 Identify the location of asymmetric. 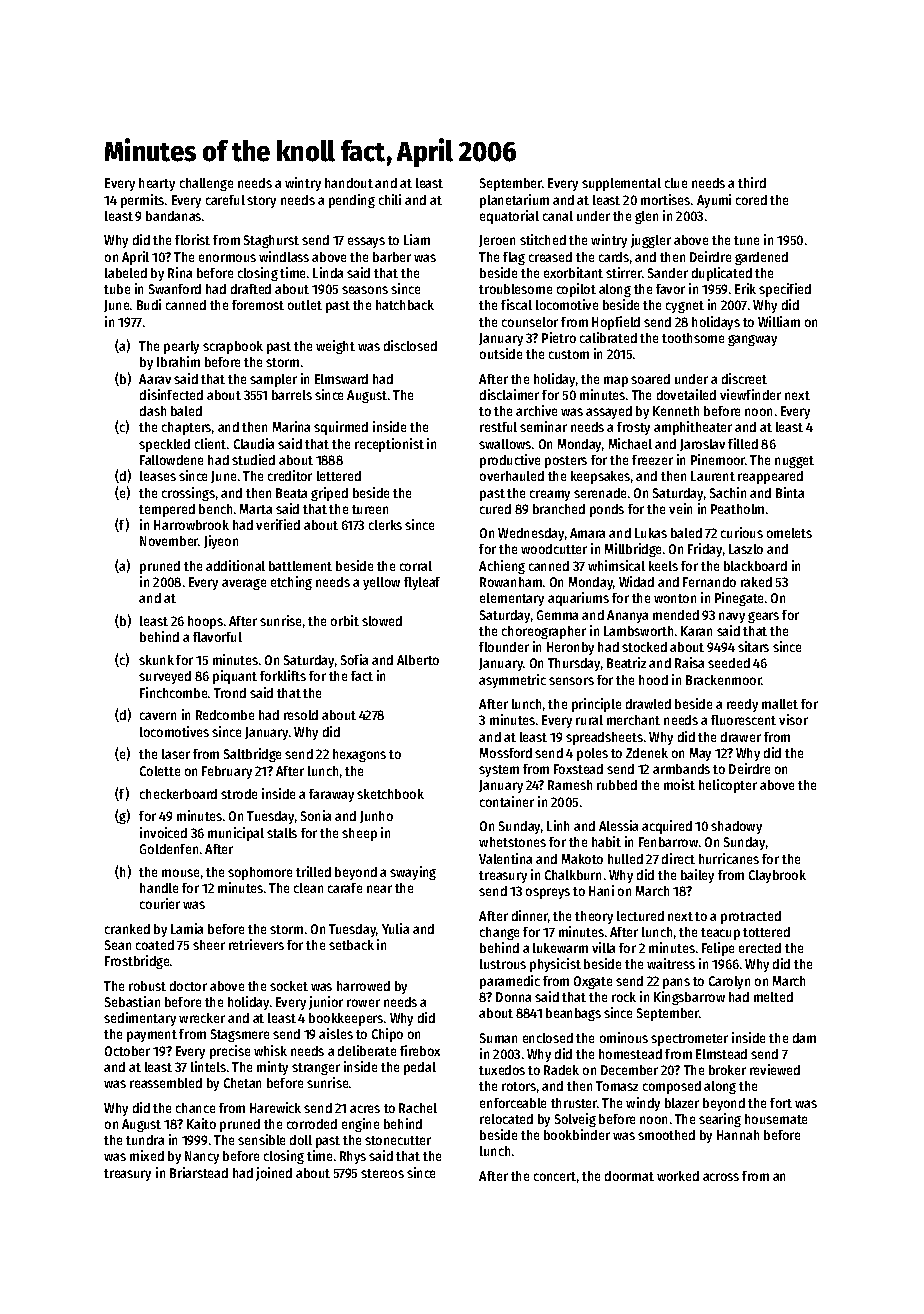
(512, 681).
